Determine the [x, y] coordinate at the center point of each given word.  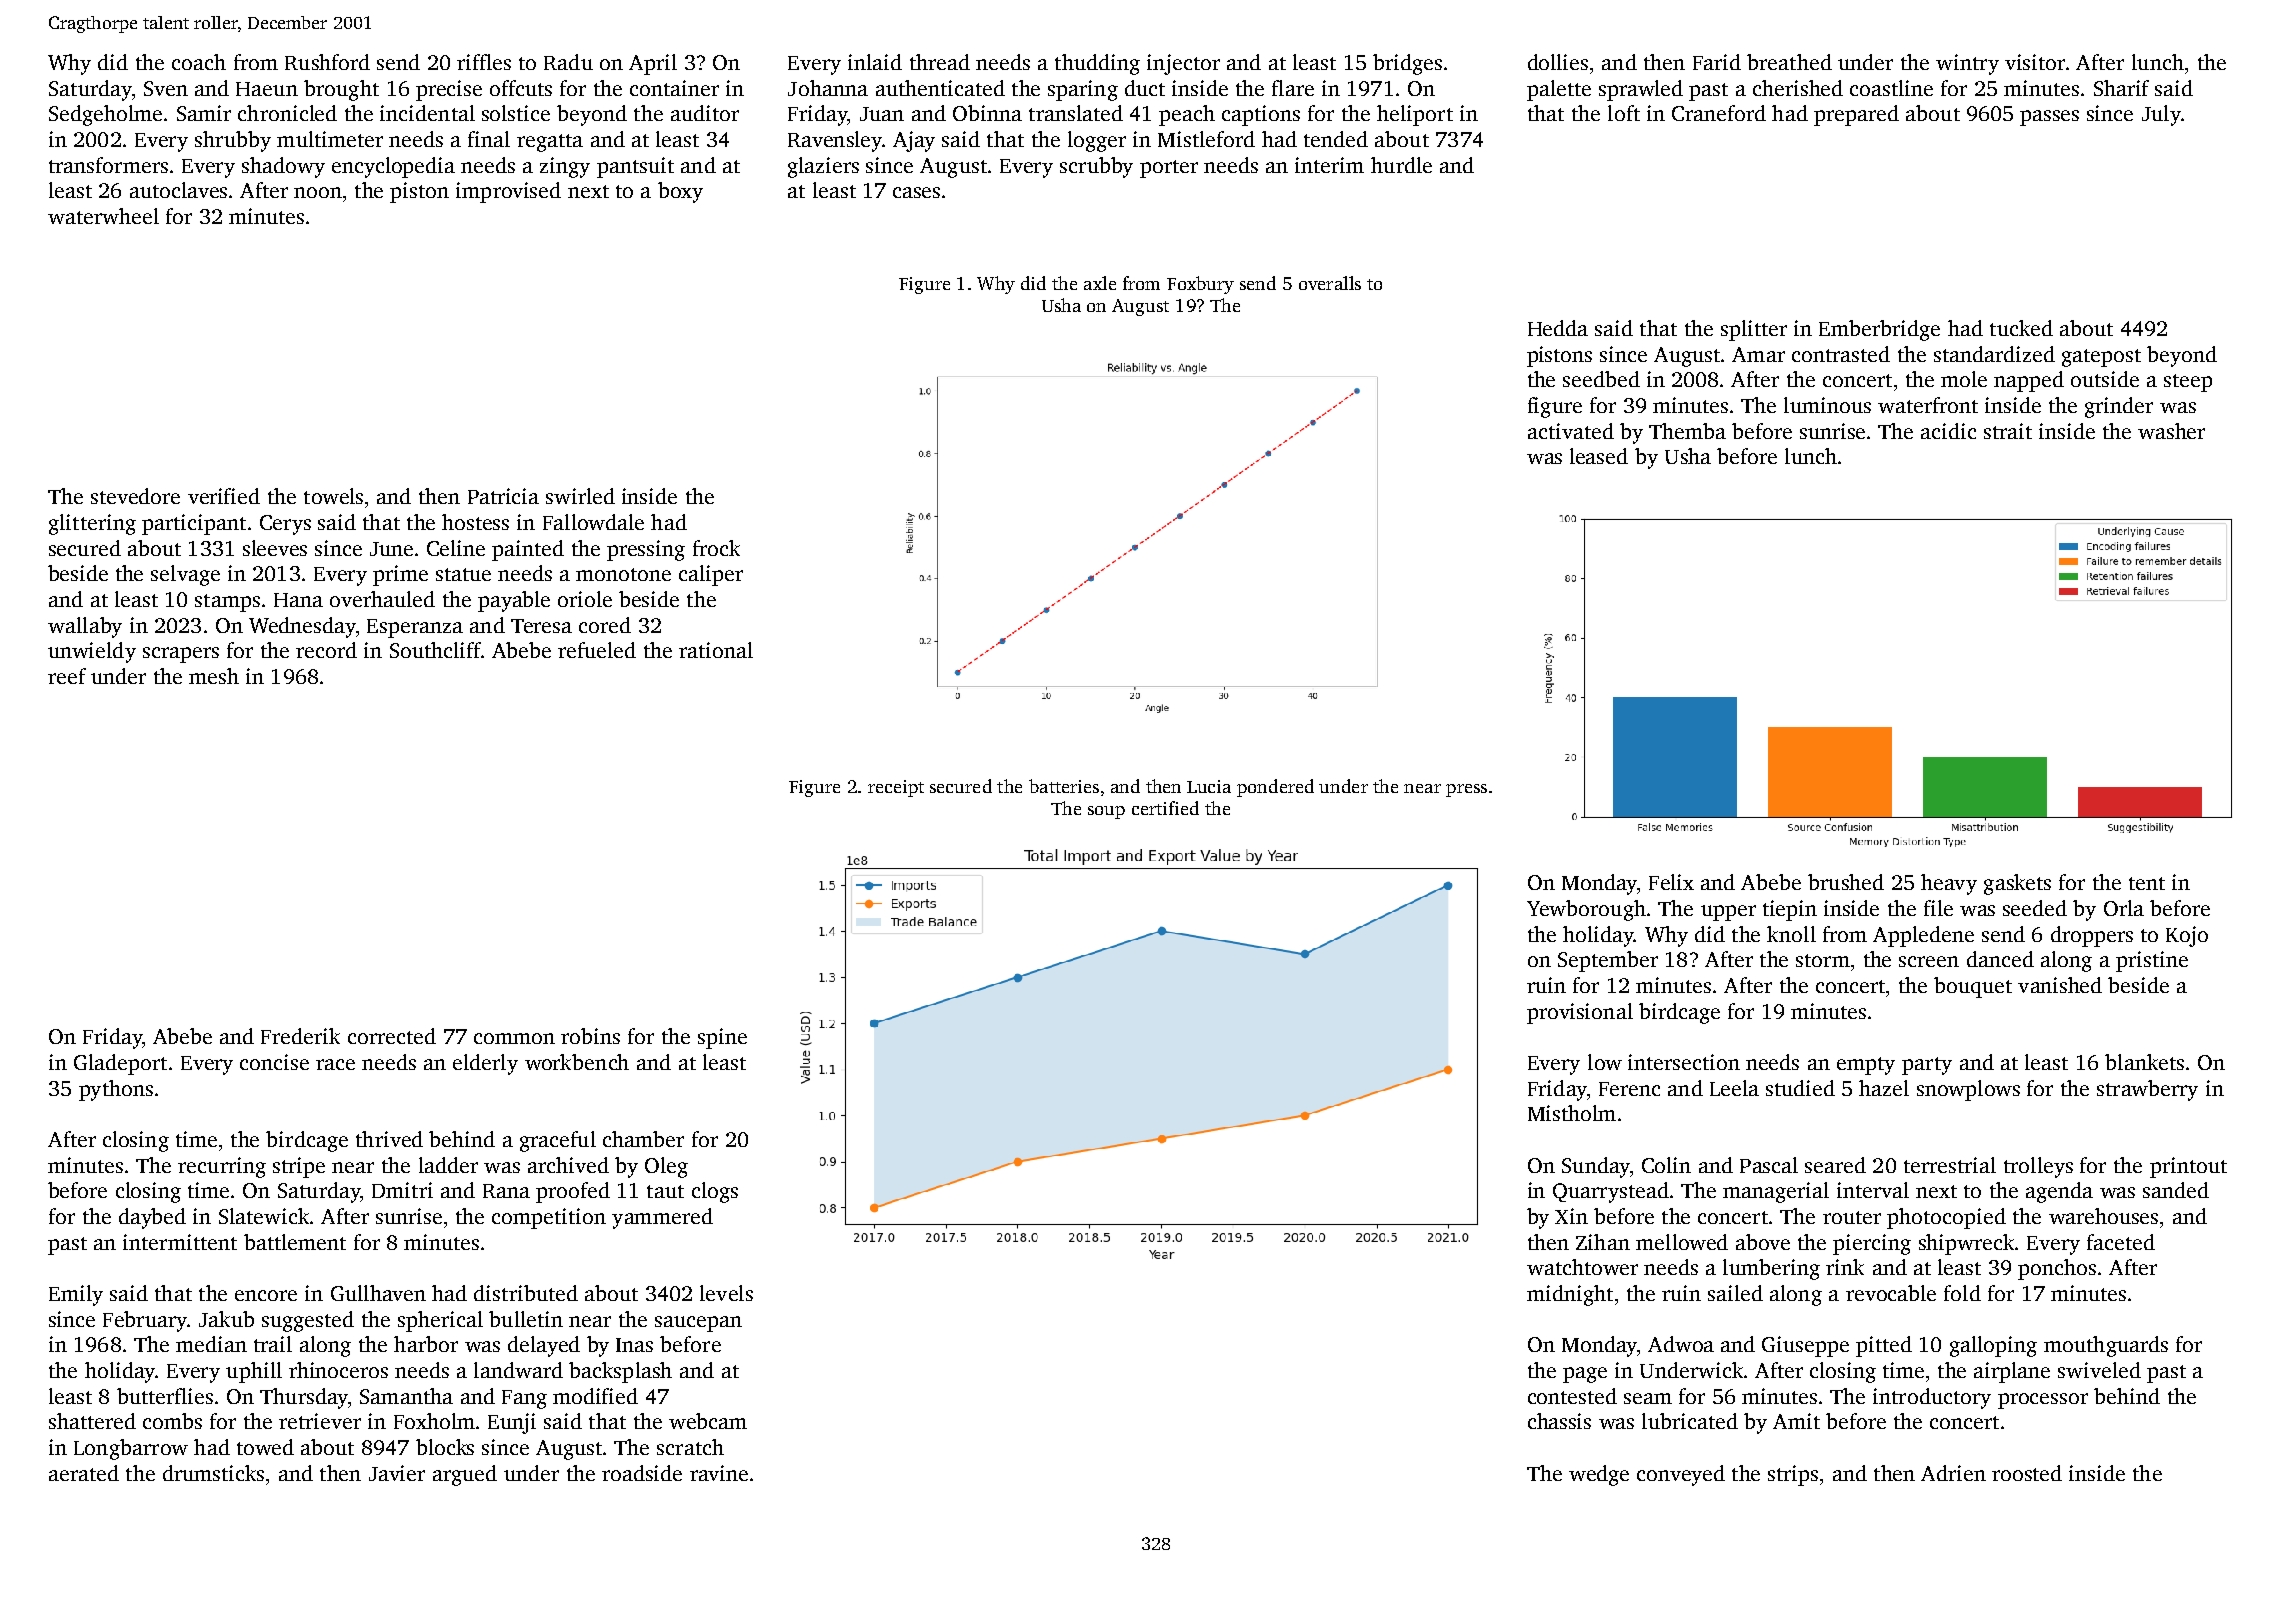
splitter [1754, 330]
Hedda [1558, 328]
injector [1183, 64]
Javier [397, 1473]
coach [199, 62]
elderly [485, 1064]
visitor [2035, 62]
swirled [580, 496]
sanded [2176, 1190]
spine [722, 1038]
